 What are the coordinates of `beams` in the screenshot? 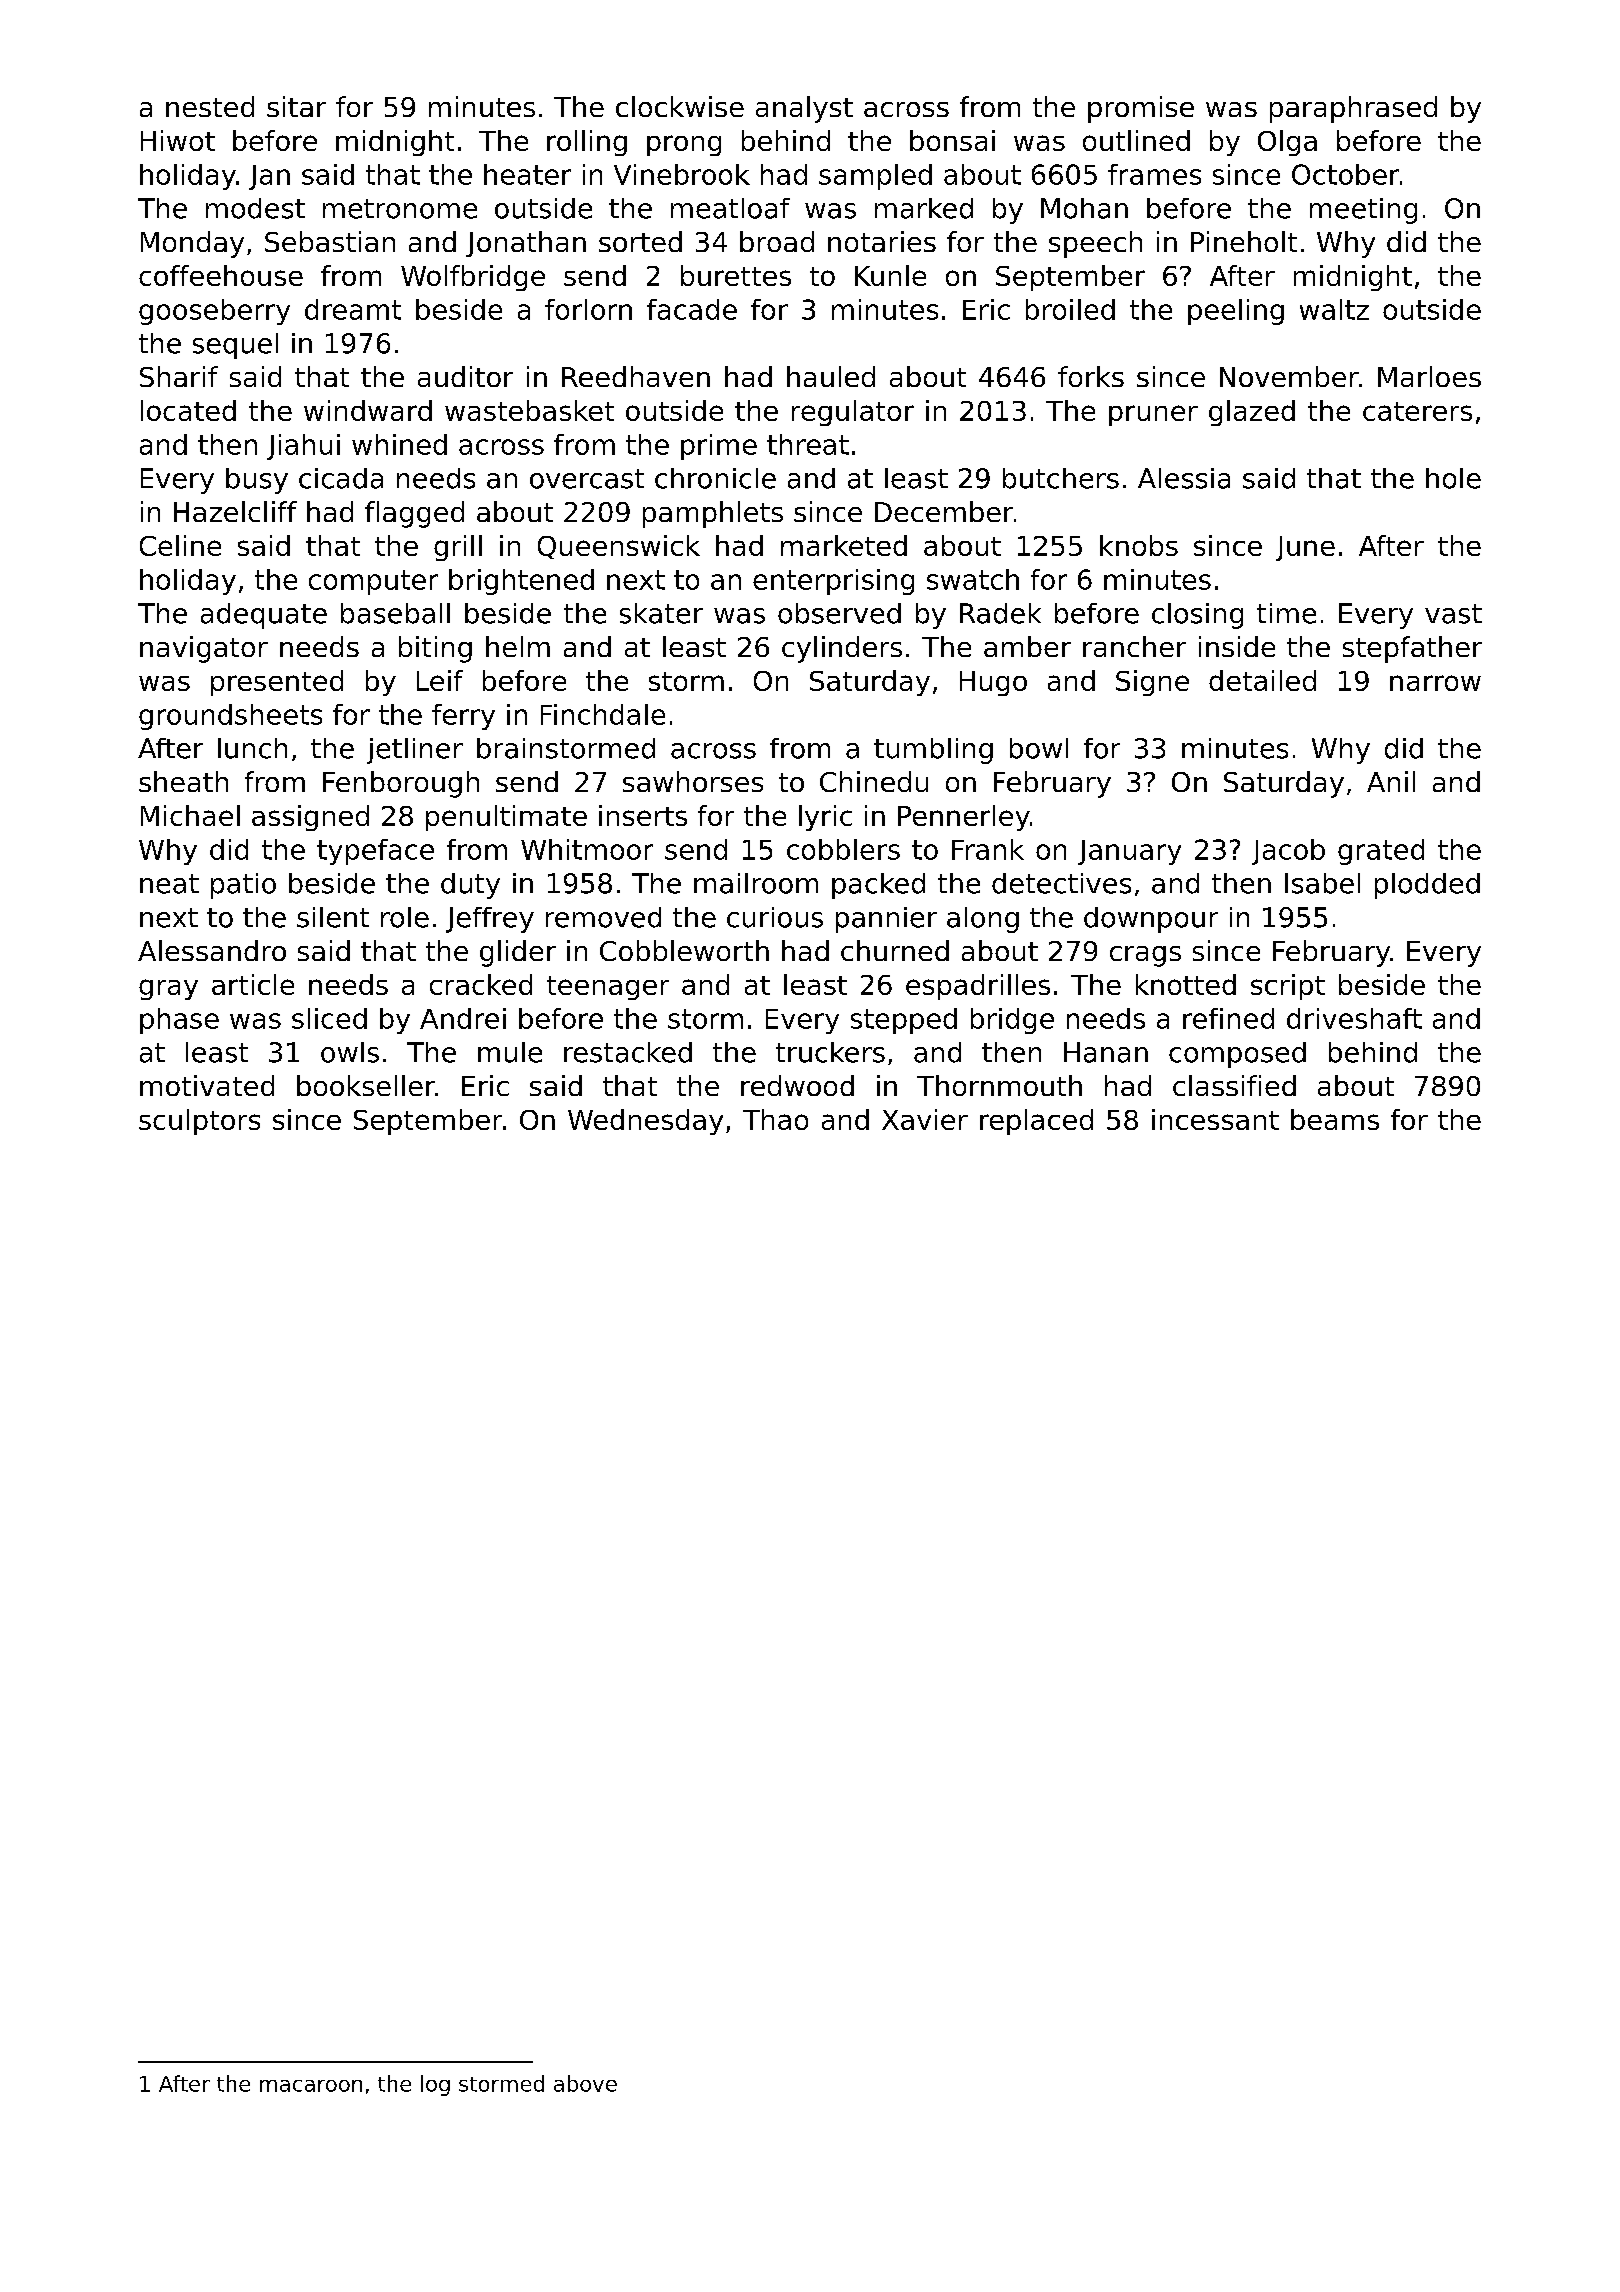 It's located at (1335, 1119).
